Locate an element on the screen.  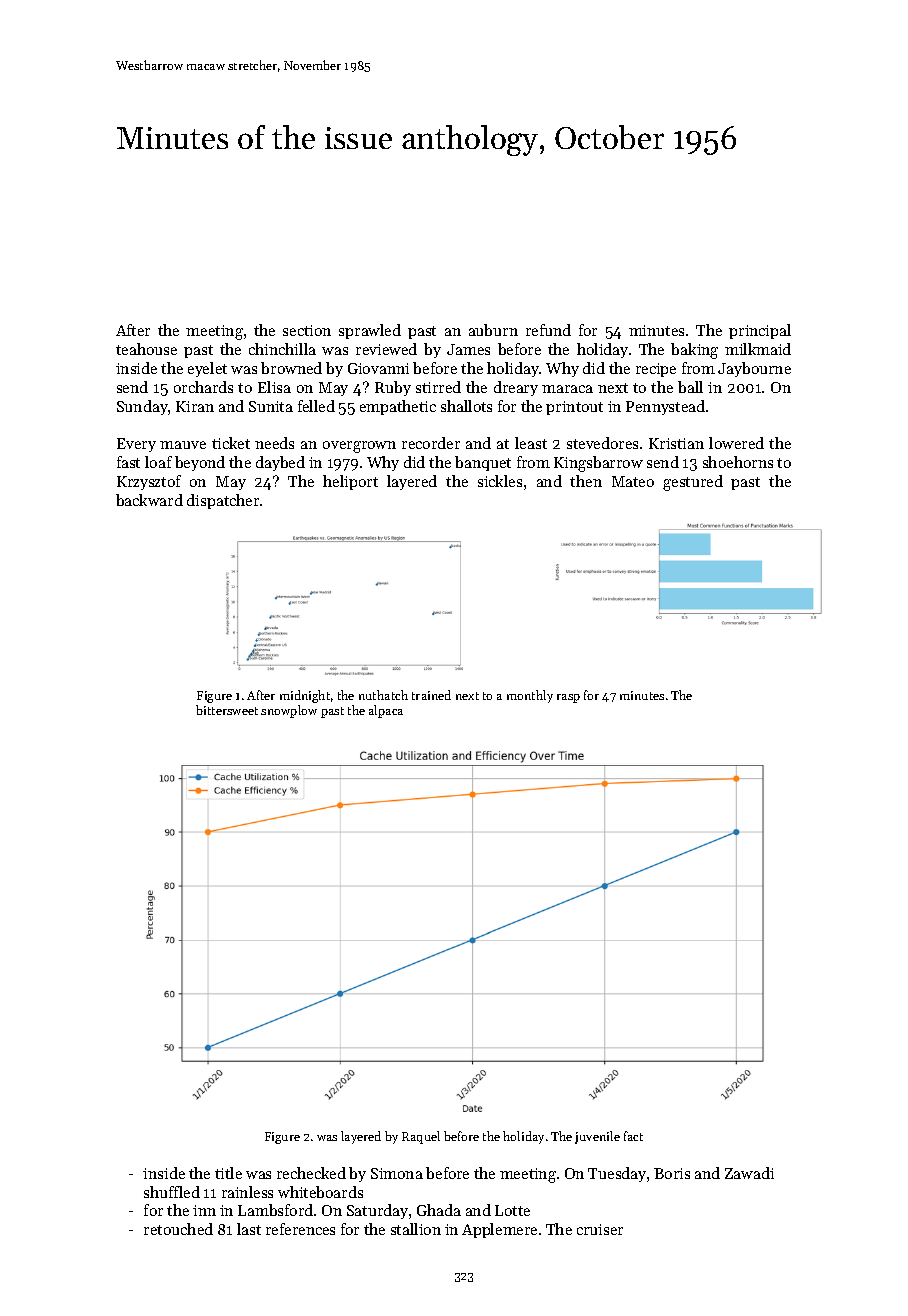
rasp is located at coordinates (568, 698).
